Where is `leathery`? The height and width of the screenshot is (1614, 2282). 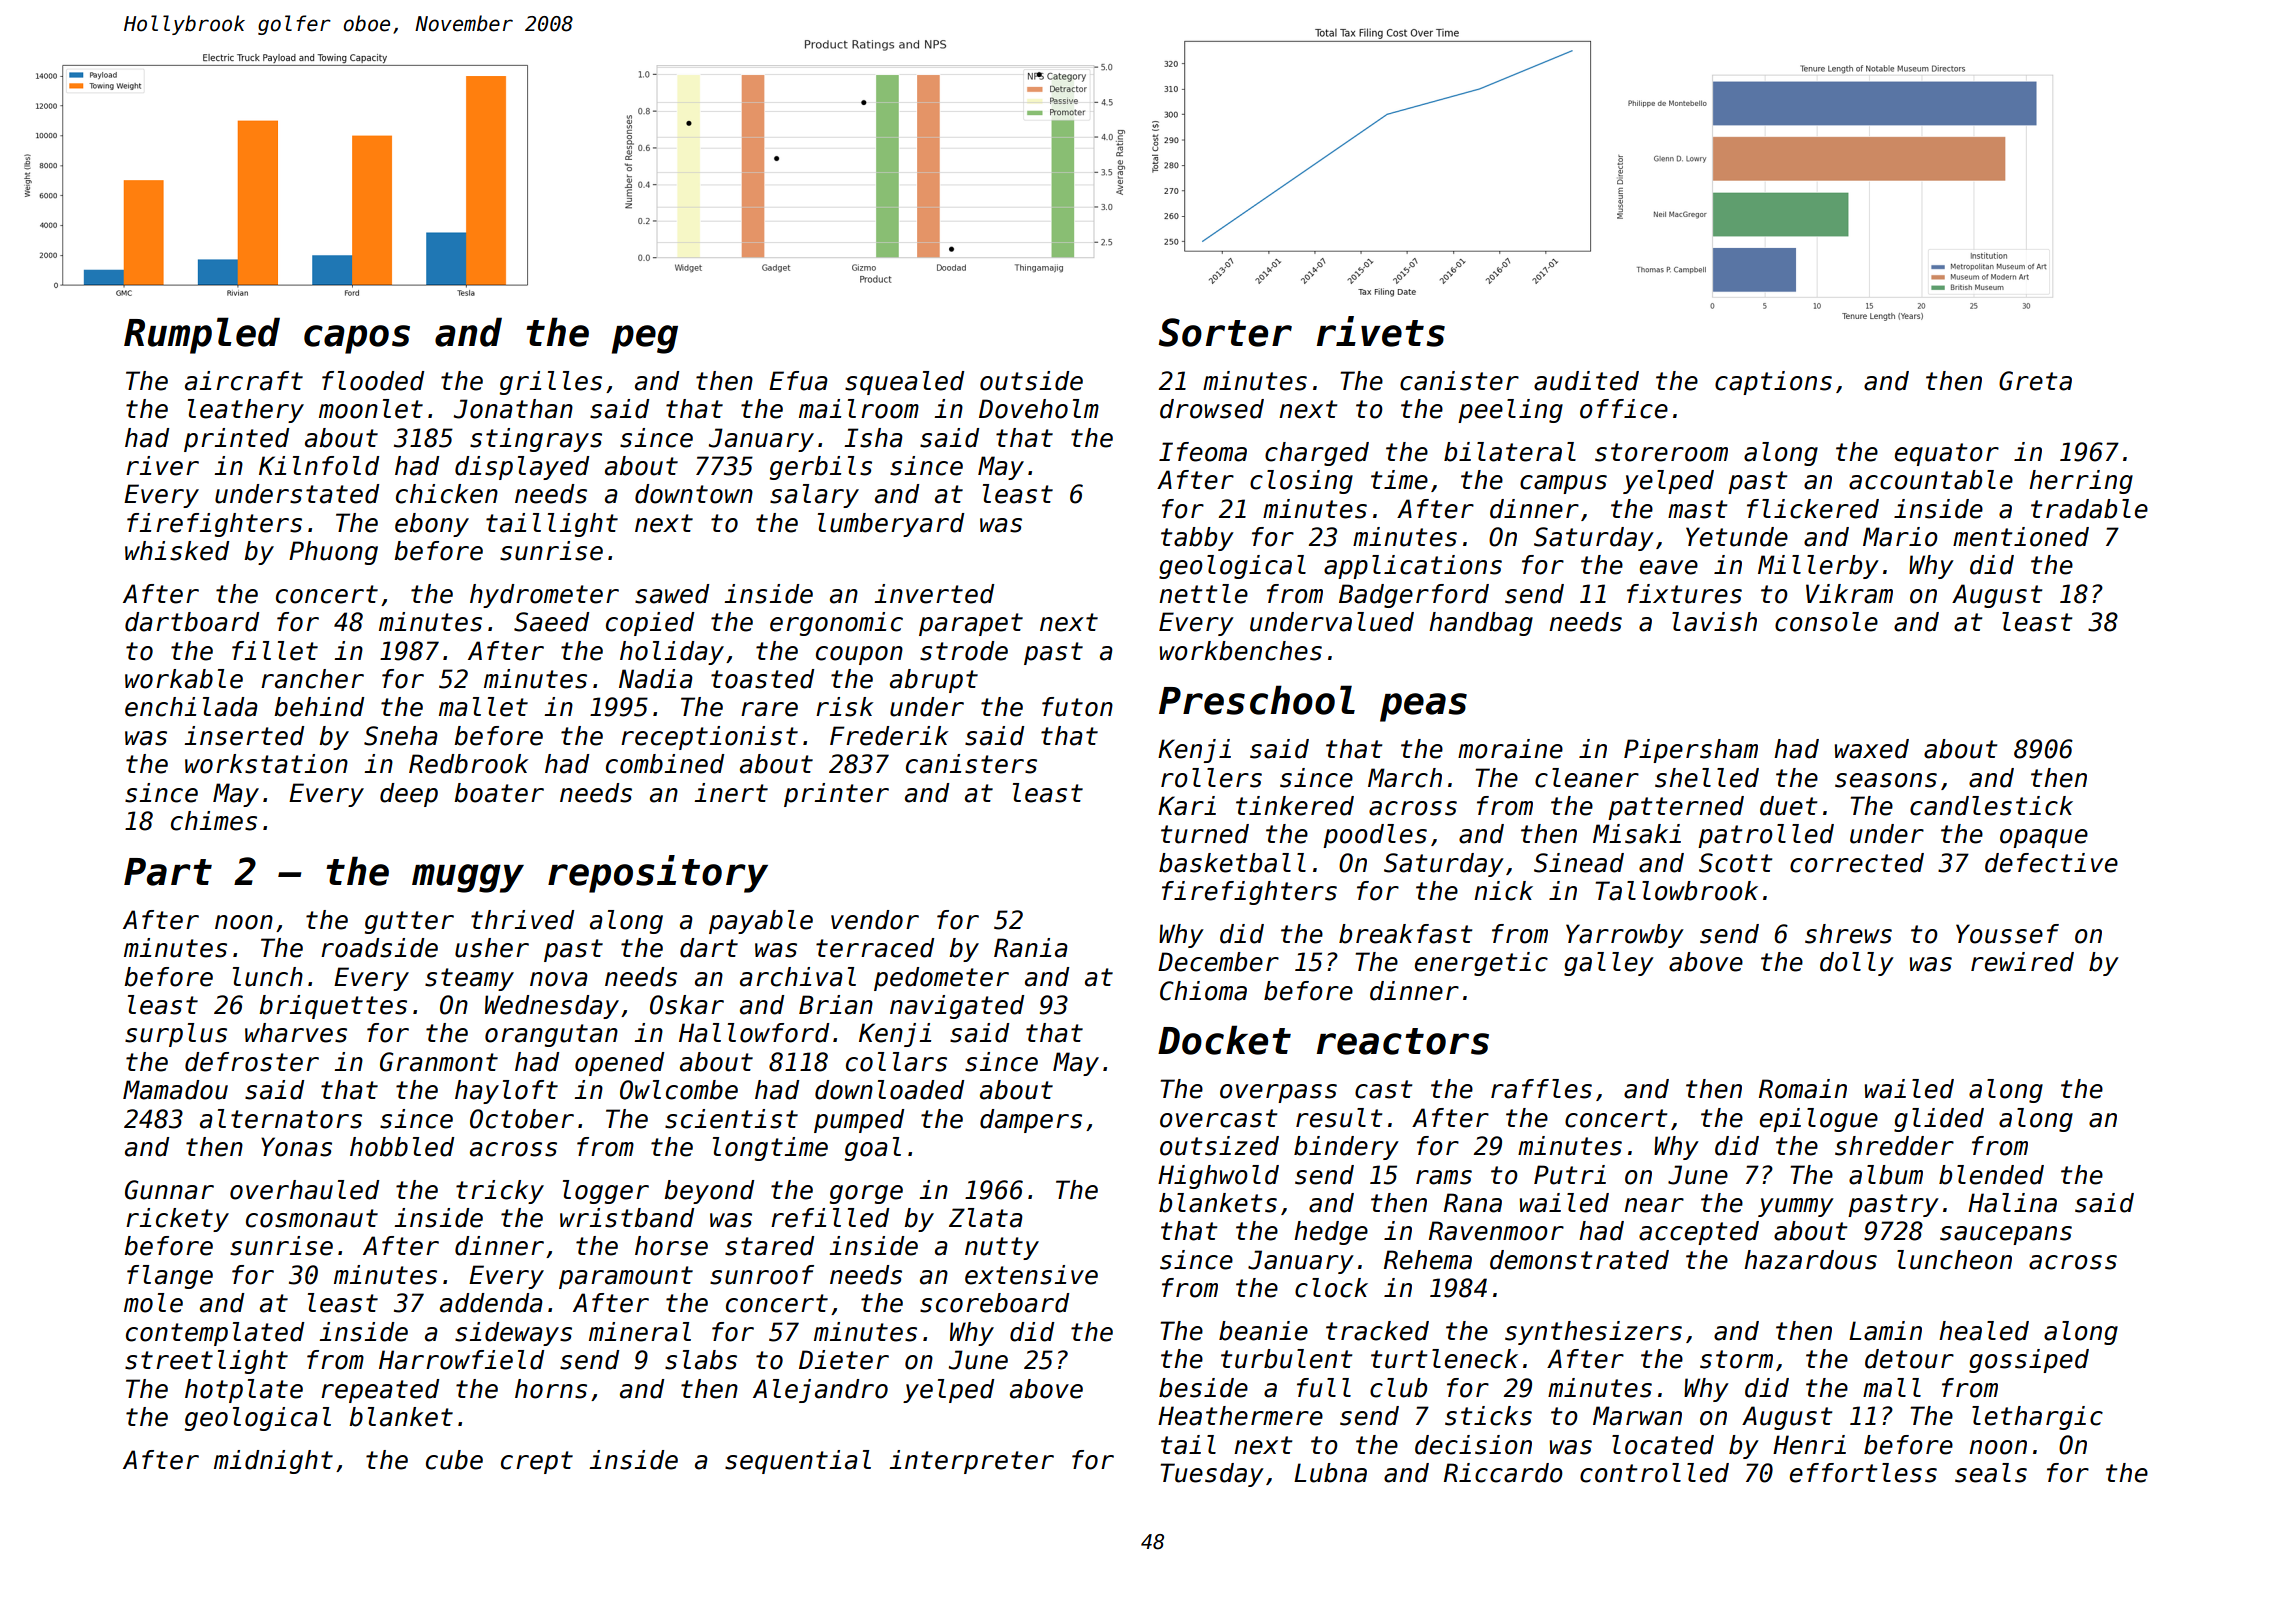 leathery is located at coordinates (246, 411).
